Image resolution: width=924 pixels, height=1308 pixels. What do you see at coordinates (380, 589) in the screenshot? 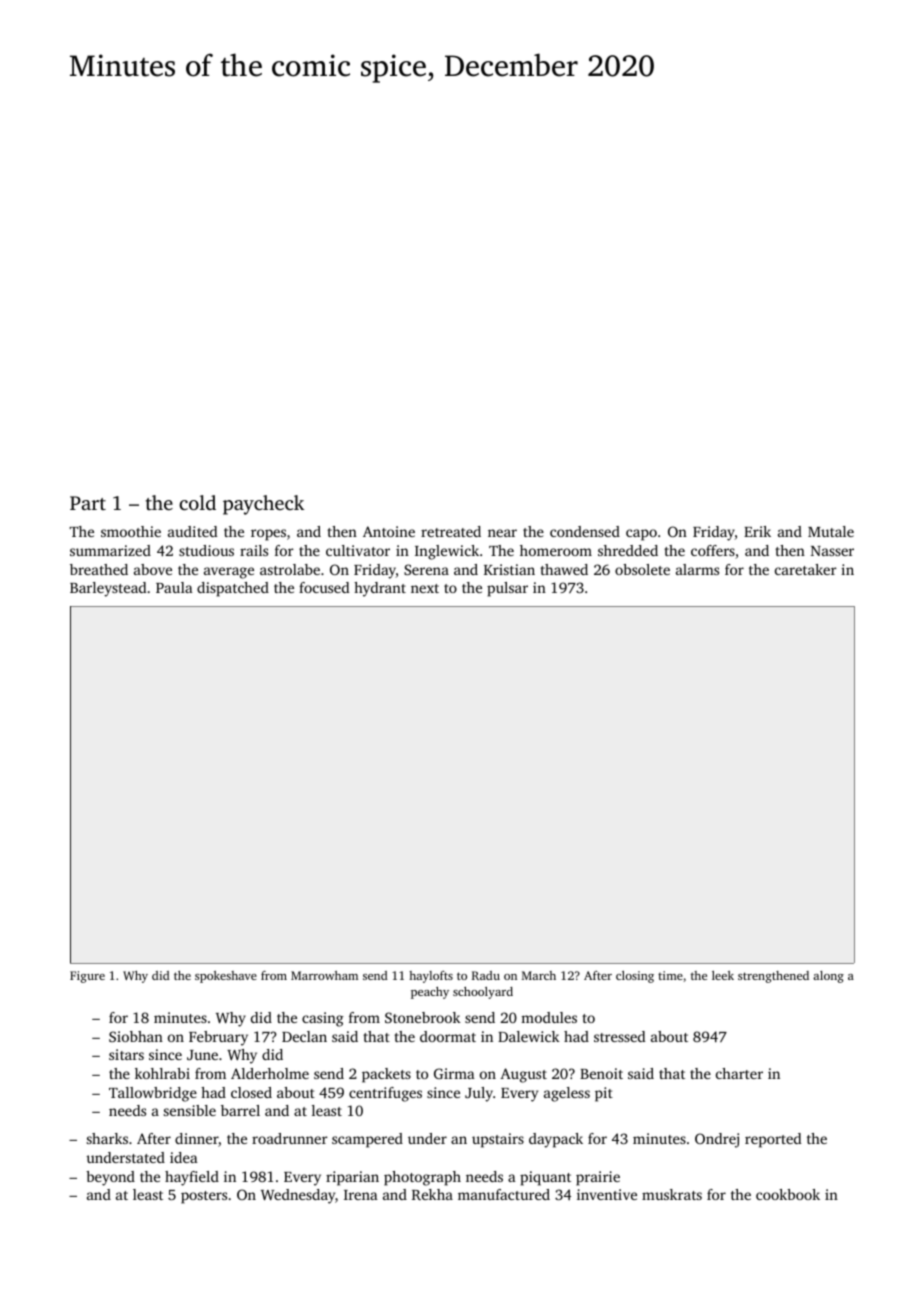
I see `hydrant` at bounding box center [380, 589].
